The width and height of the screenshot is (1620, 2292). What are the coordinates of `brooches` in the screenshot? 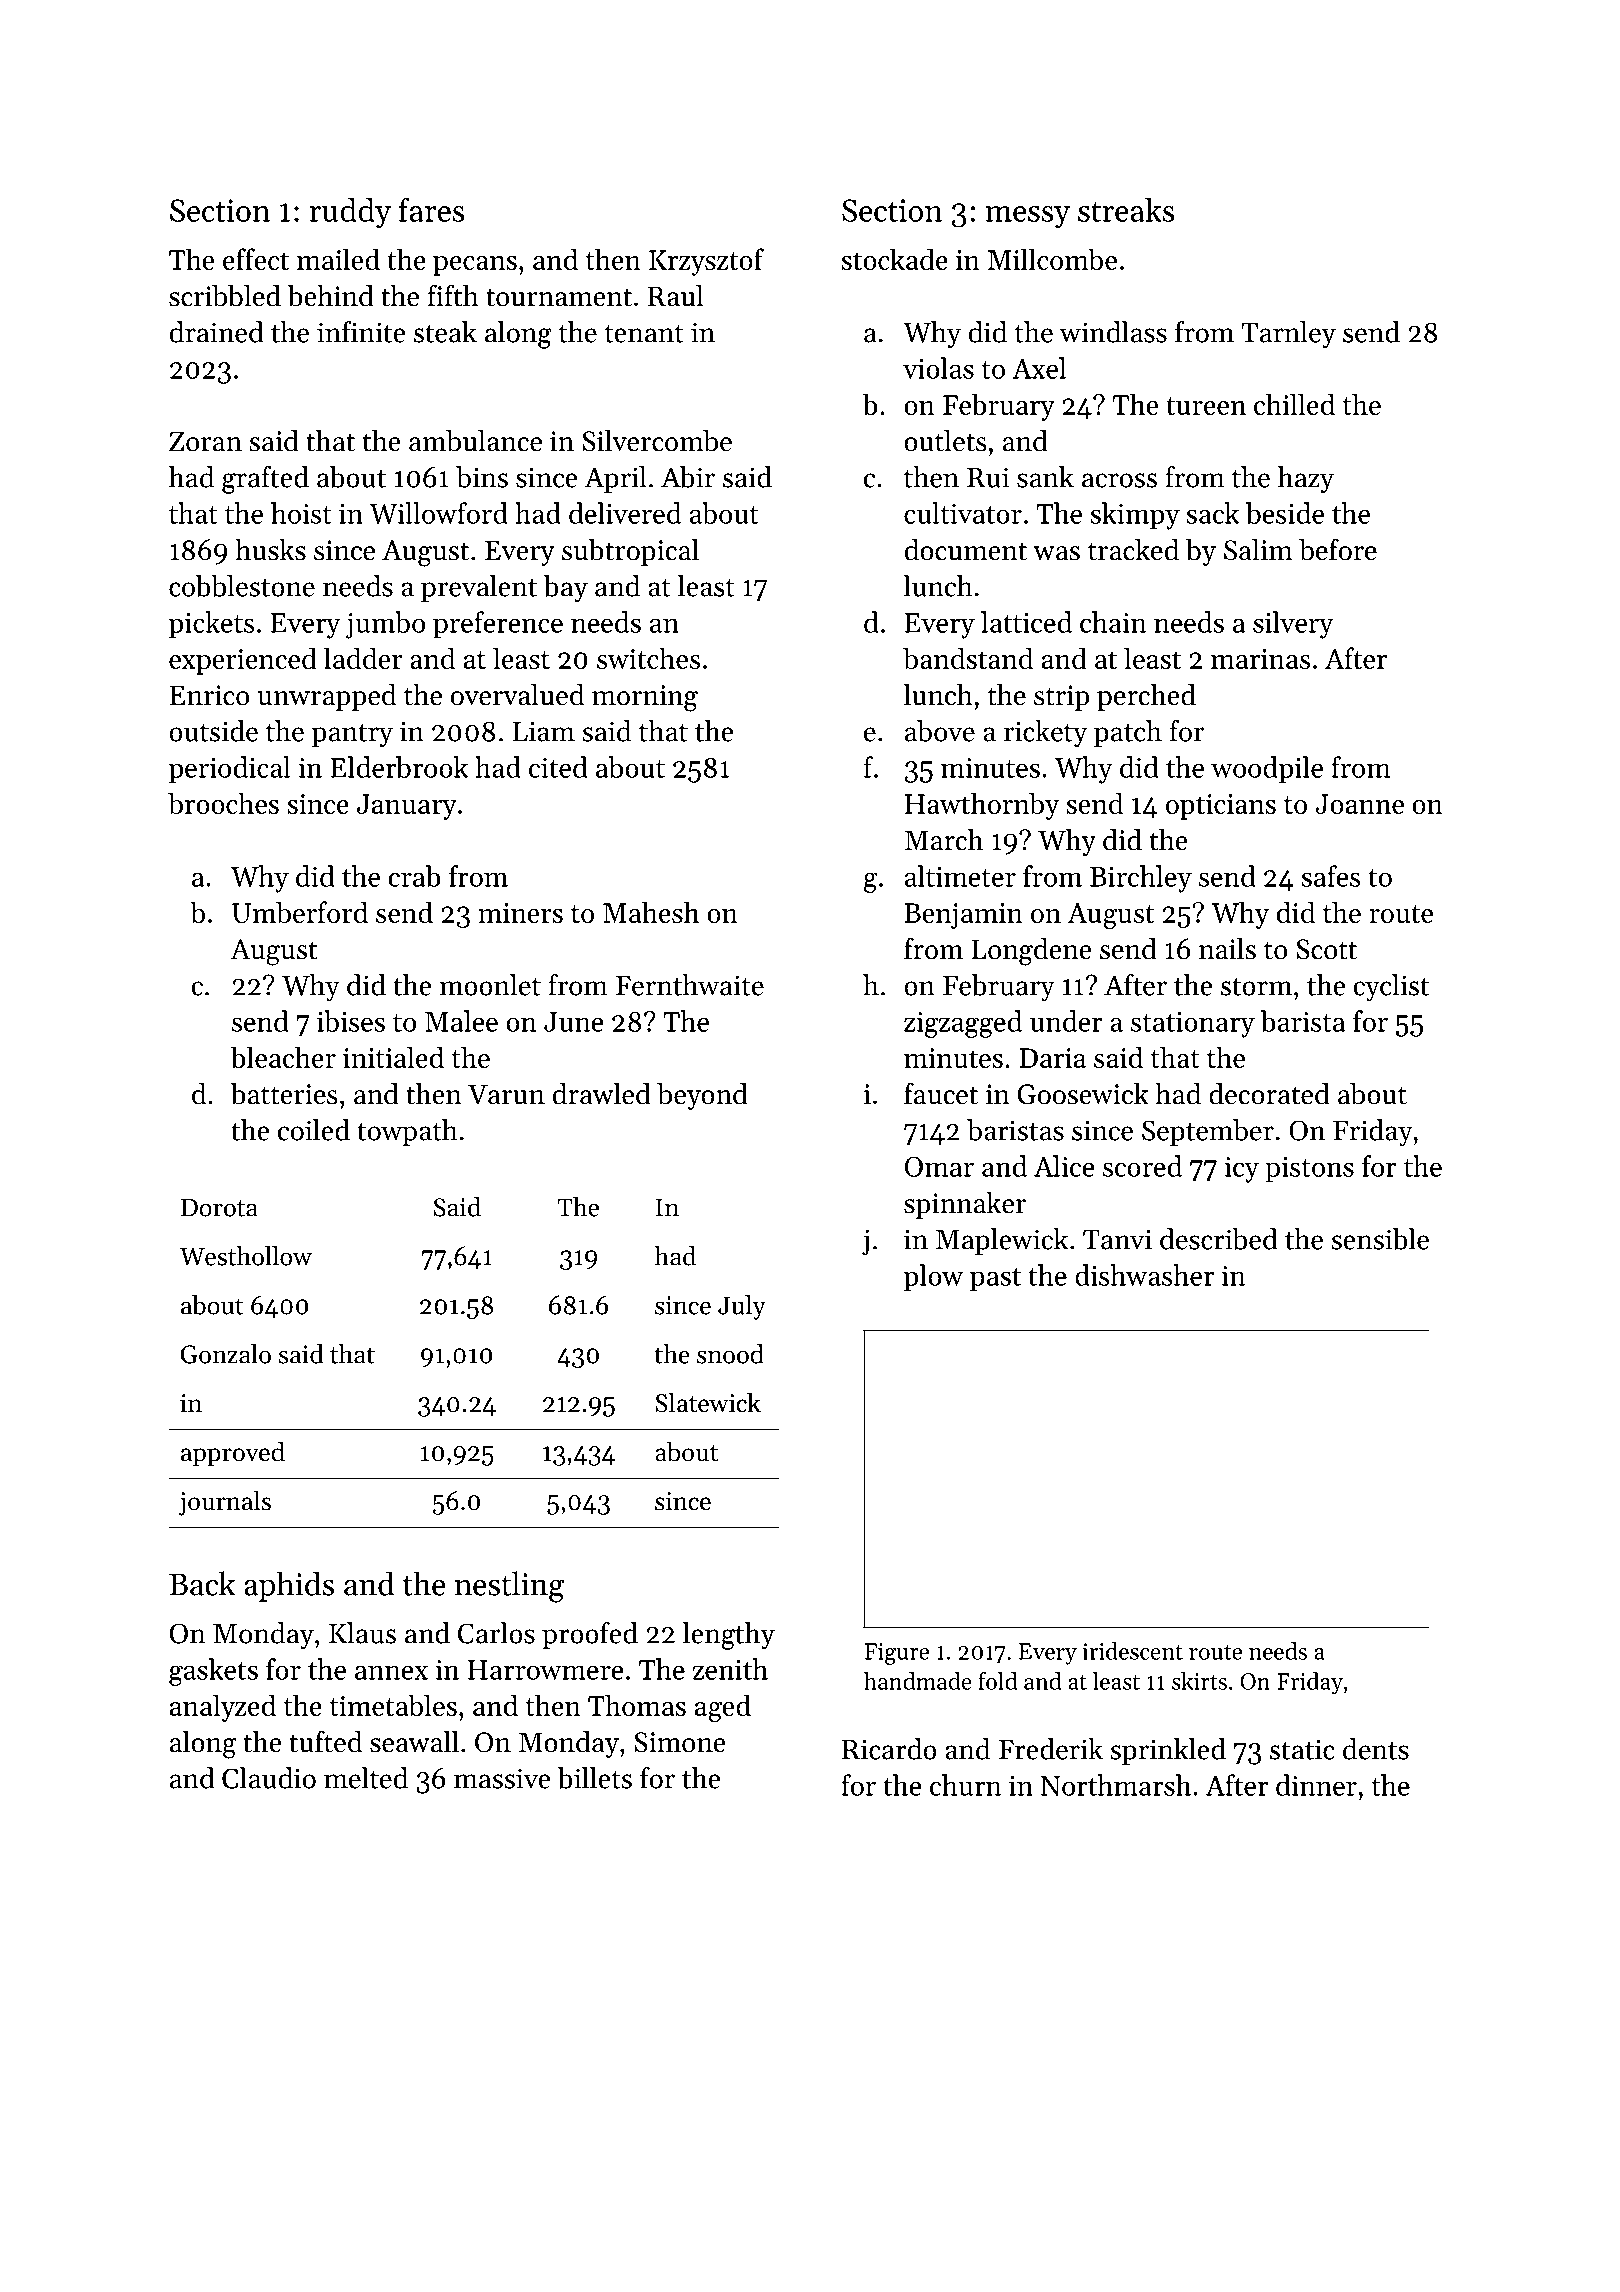 It's located at (223, 803).
